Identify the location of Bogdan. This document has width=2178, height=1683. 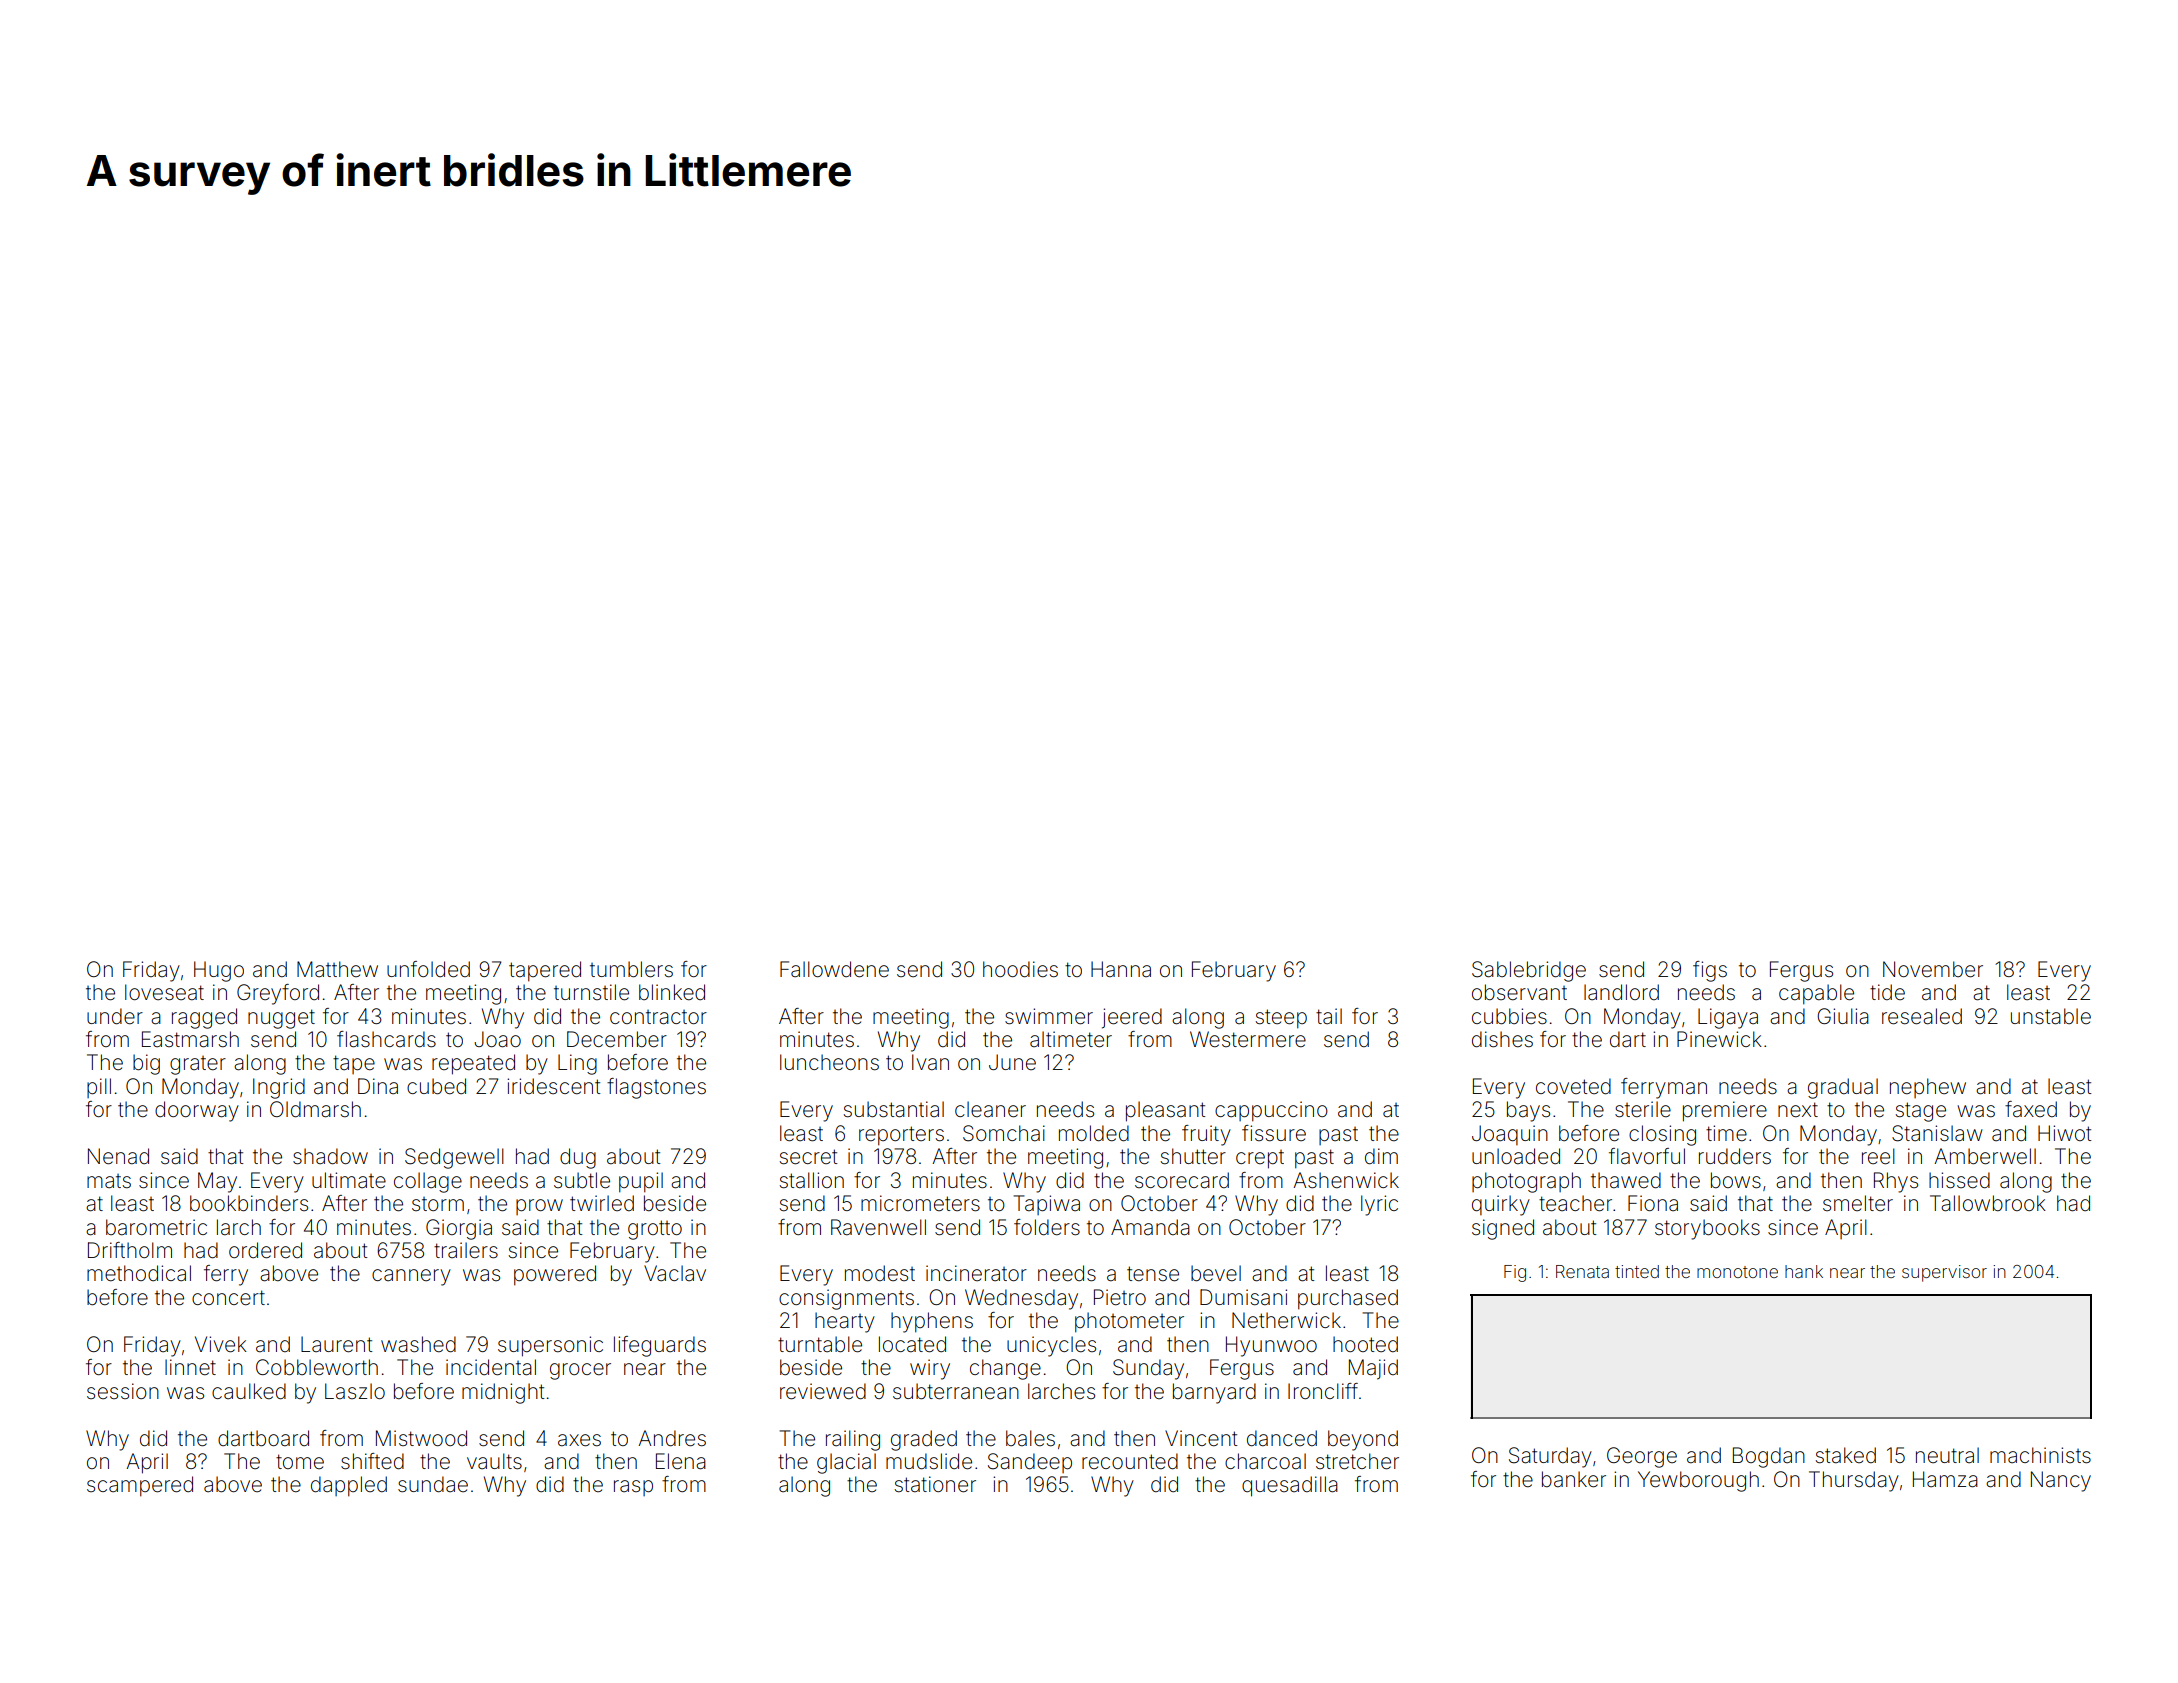
(1769, 1457).
